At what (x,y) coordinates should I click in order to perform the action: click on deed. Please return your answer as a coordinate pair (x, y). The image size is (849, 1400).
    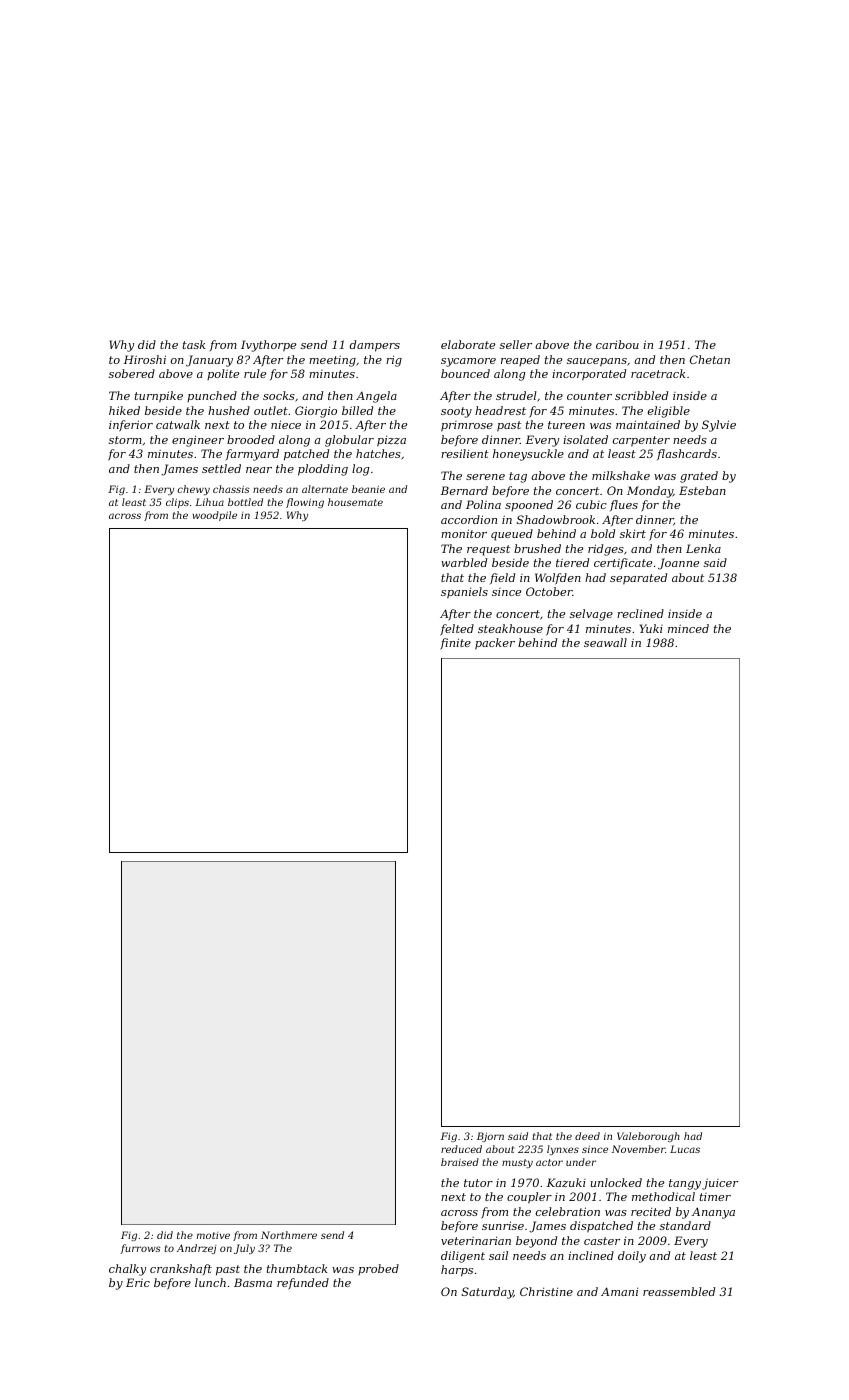
    Looking at the image, I should click on (587, 1136).
